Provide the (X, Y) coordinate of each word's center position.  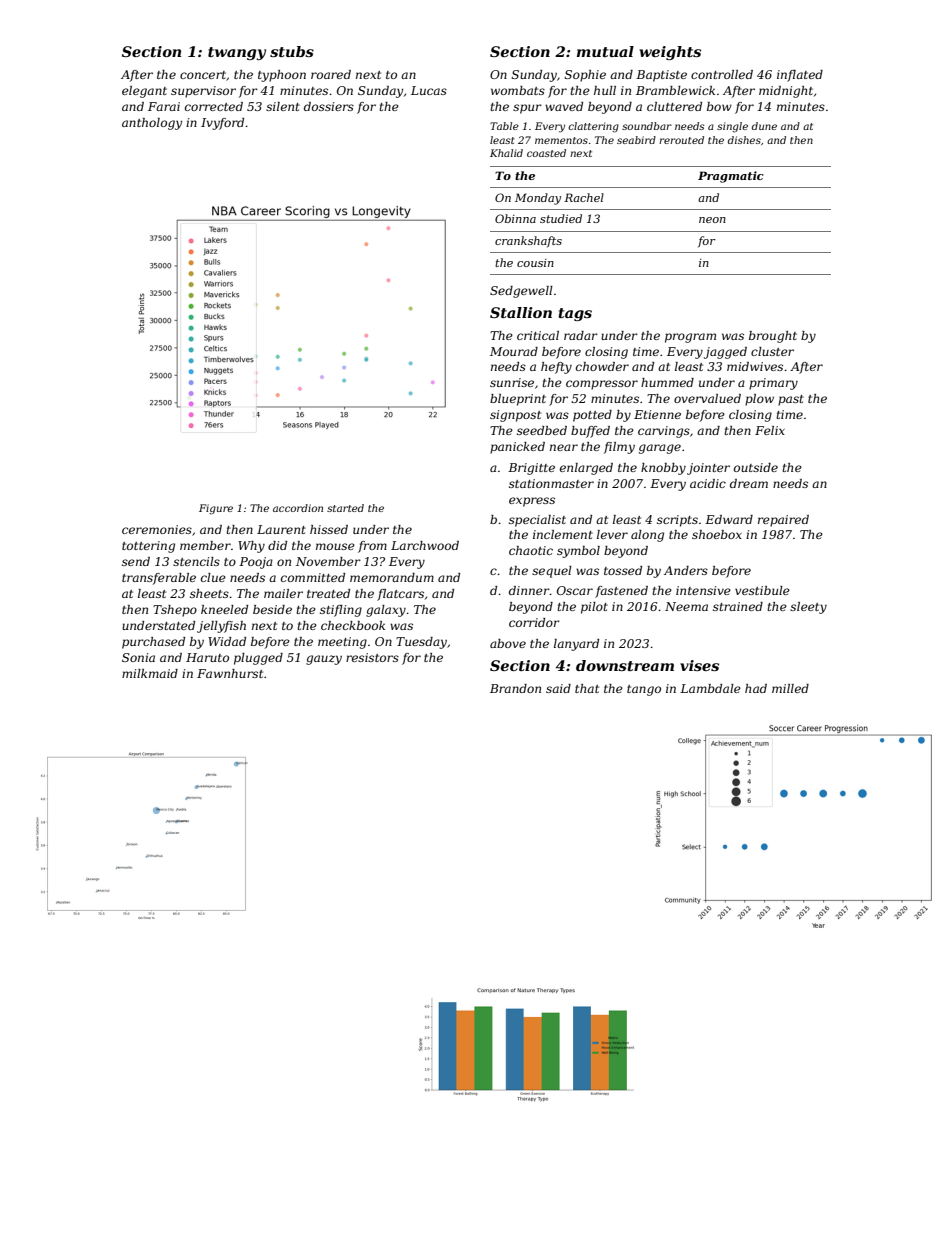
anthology (152, 124)
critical (538, 335)
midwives (755, 366)
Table (504, 126)
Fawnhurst (230, 673)
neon (712, 220)
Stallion (521, 312)
